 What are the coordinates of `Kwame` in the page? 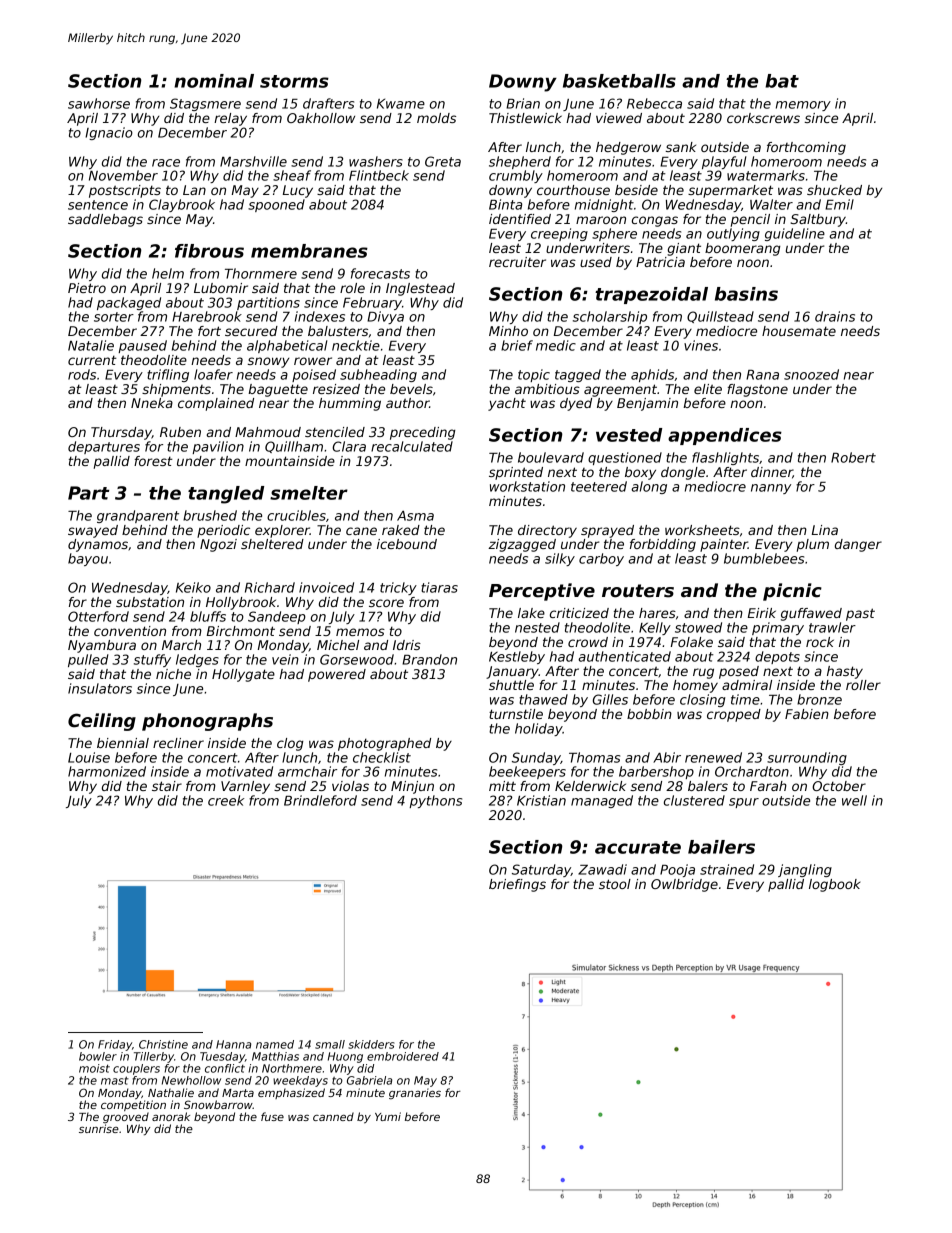 It's located at (401, 104).
